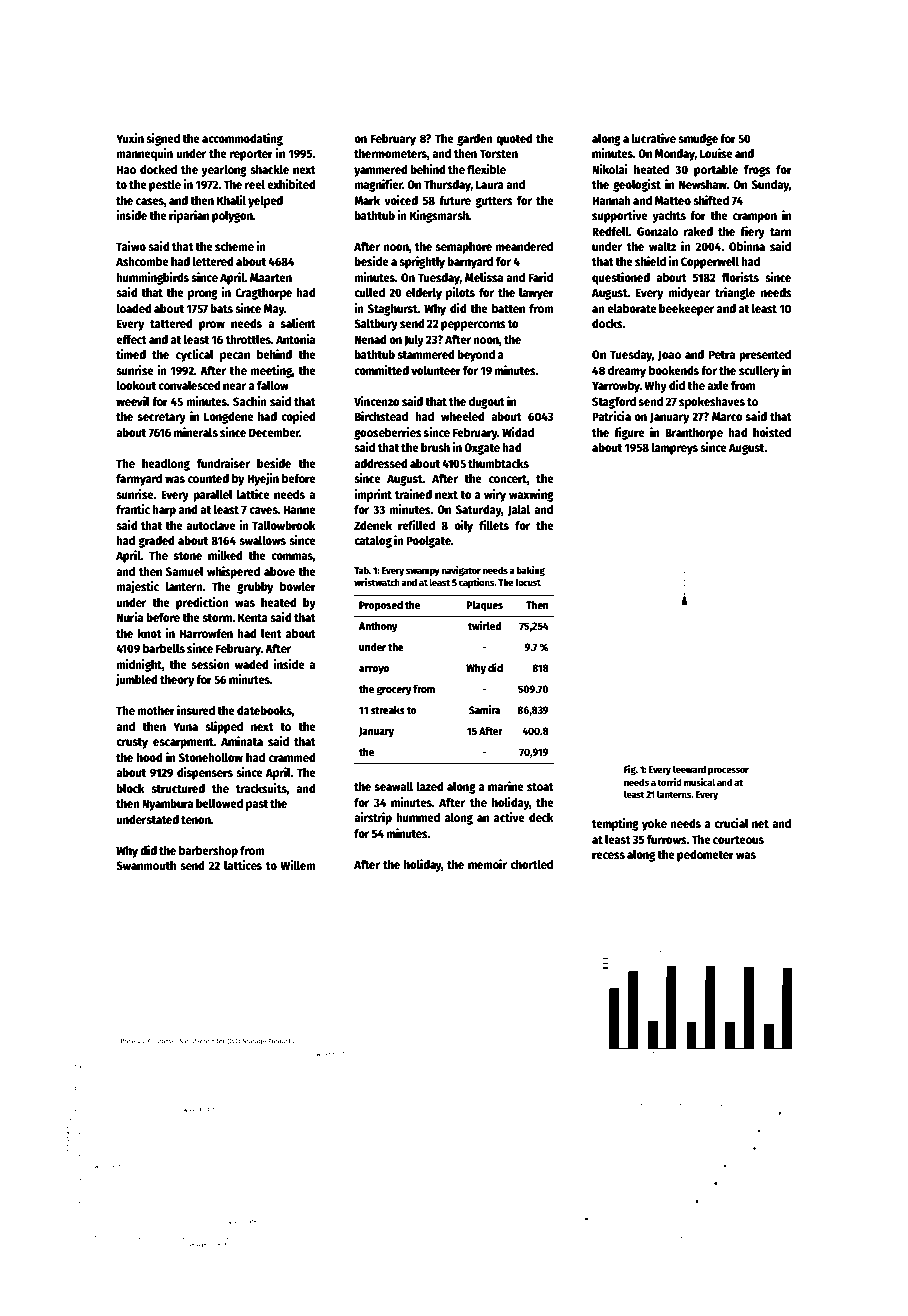 The height and width of the screenshot is (1316, 908). I want to click on Torsten, so click(498, 153).
